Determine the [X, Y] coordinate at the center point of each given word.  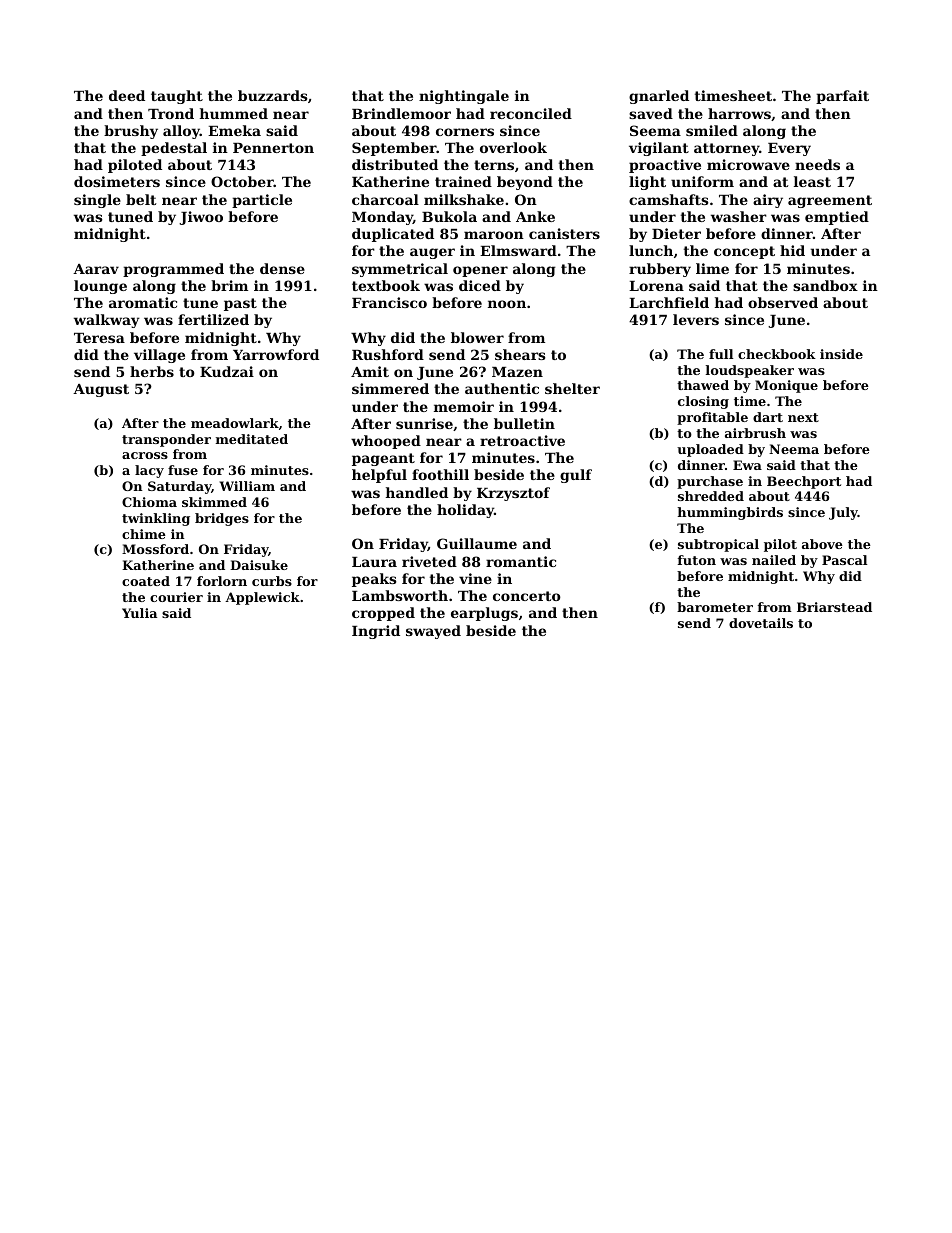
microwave [748, 164]
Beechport [804, 482]
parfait [842, 97]
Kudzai [227, 371]
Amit [370, 371]
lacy [149, 471]
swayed [433, 632]
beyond [525, 183]
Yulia [139, 613]
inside [841, 354]
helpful [379, 476]
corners [465, 132]
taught [177, 97]
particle [262, 201]
